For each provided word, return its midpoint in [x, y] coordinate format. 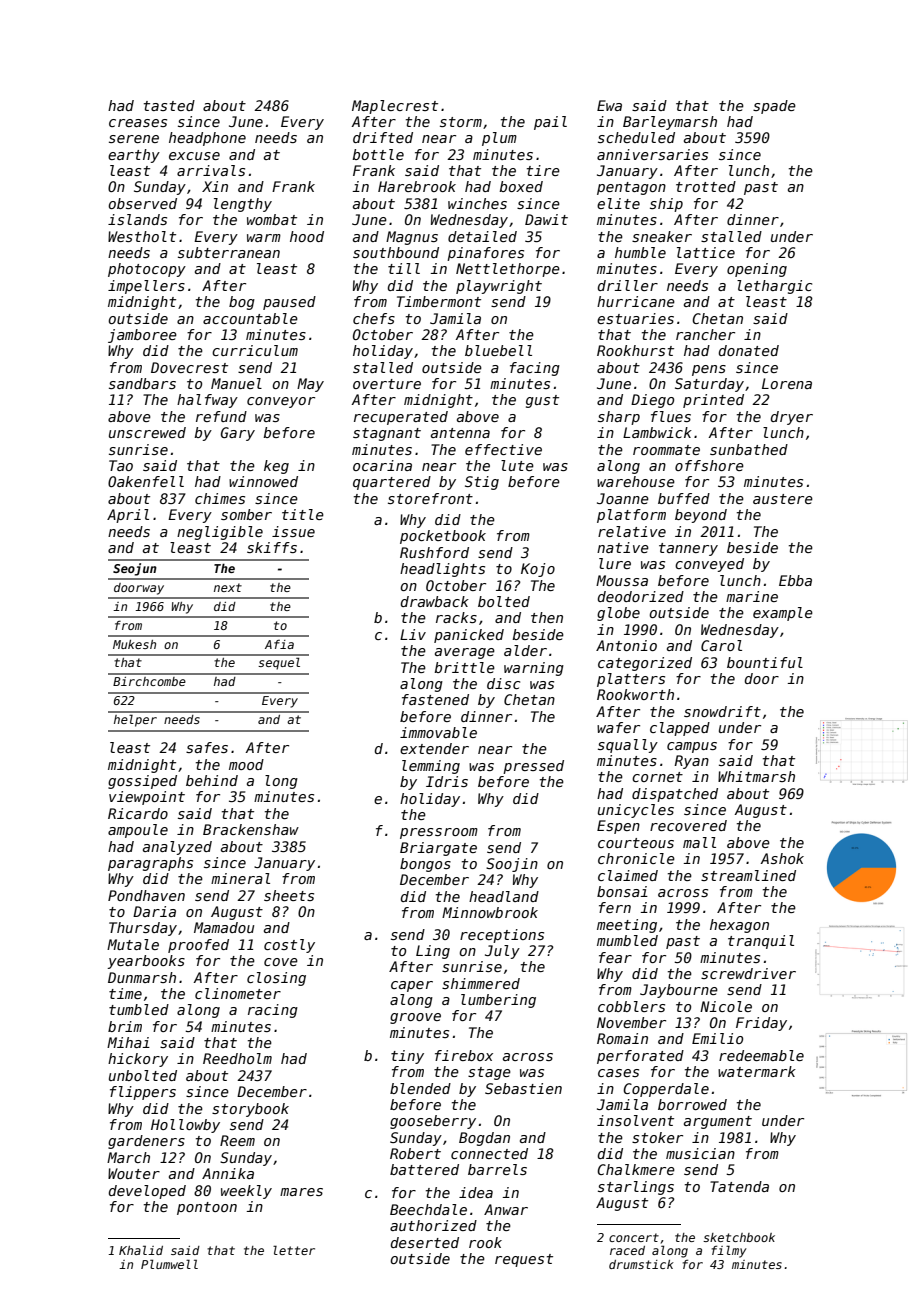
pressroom [439, 833]
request [524, 1260]
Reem [237, 1140]
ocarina [382, 465]
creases [138, 123]
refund [221, 416]
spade [774, 107]
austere [783, 499]
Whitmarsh [756, 776]
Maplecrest [395, 107]
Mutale [133, 944]
